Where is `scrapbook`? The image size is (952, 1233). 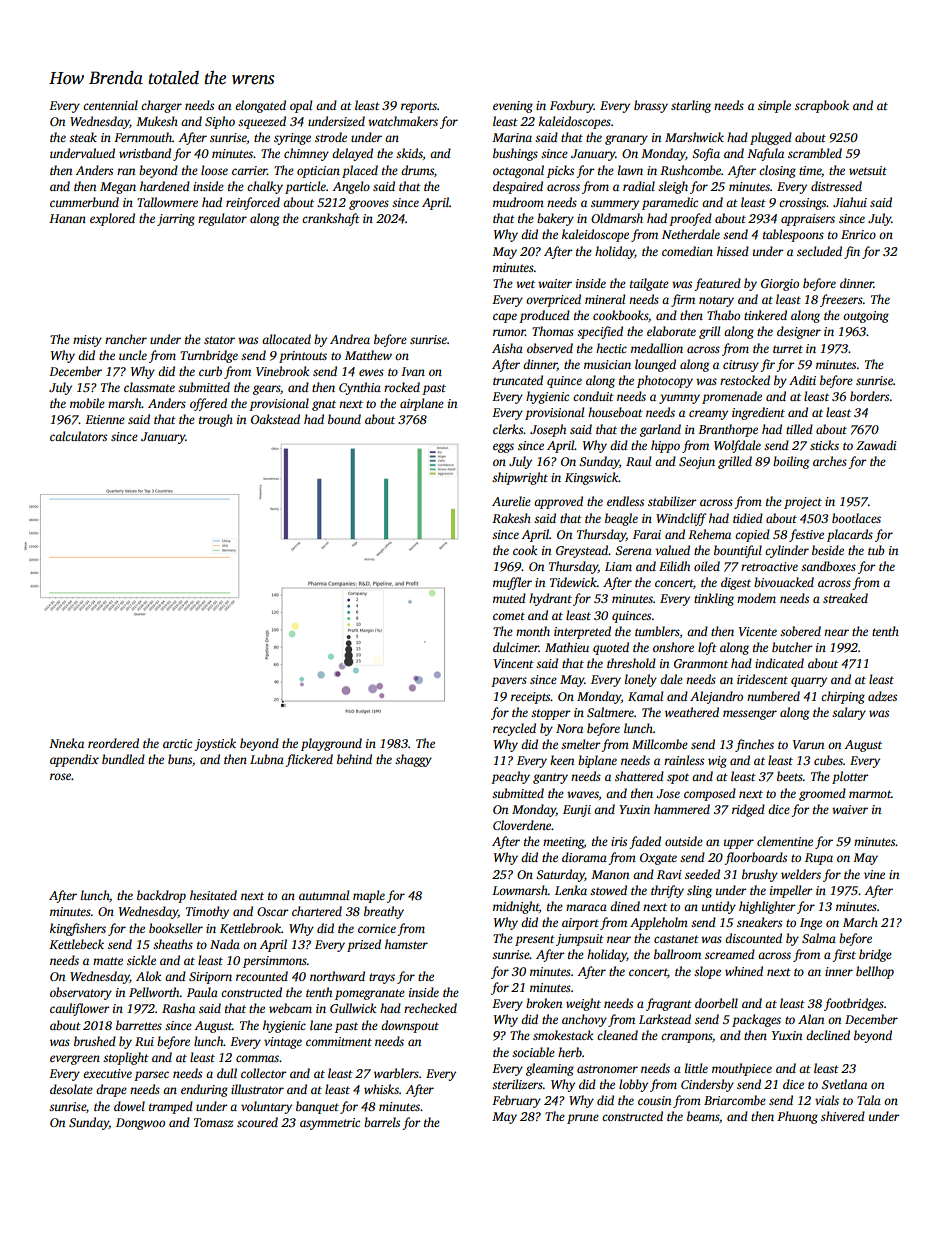 scrapbook is located at coordinates (822, 106).
